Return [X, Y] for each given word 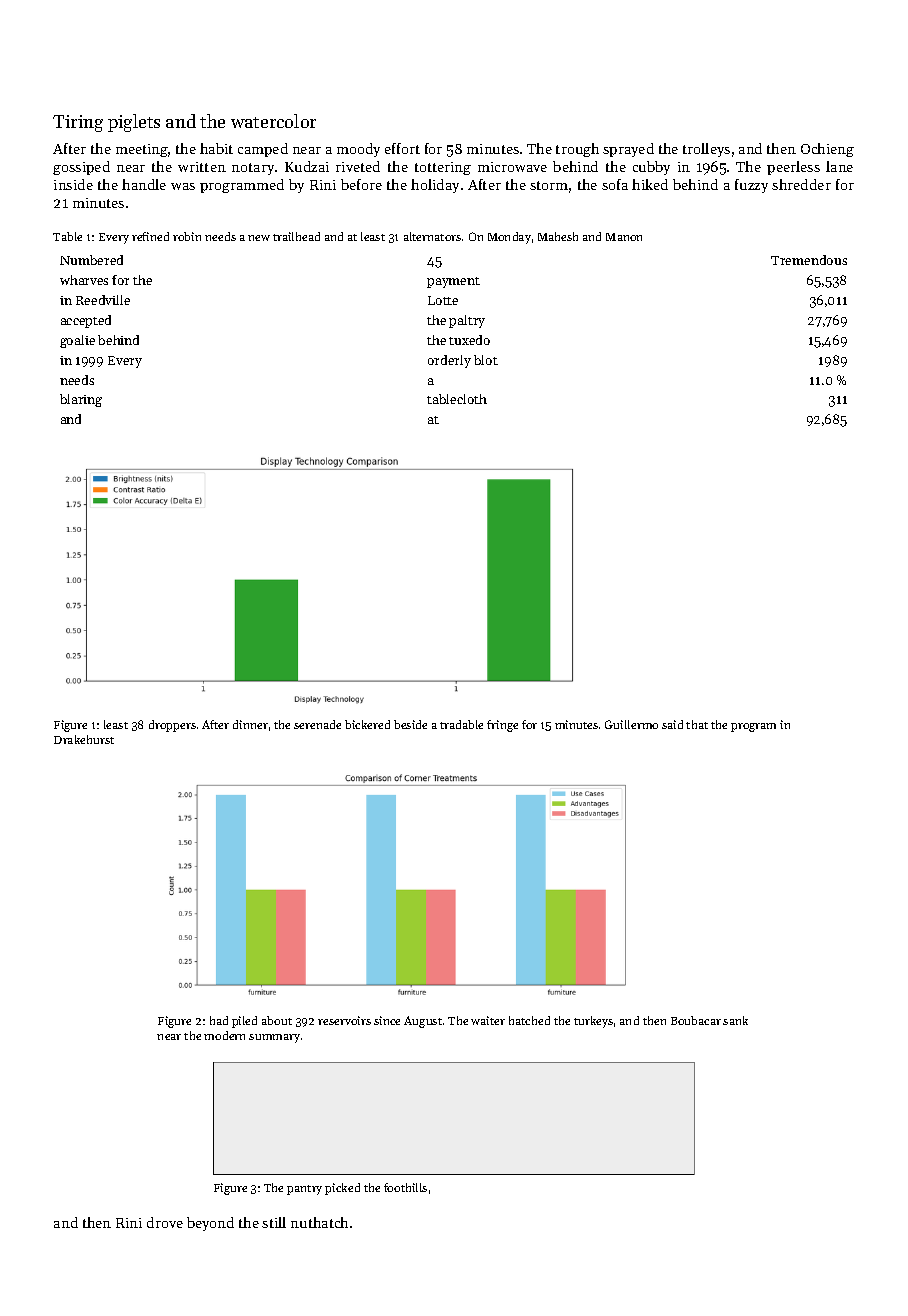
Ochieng [827, 150]
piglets [134, 123]
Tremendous [809, 260]
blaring [81, 400]
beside [410, 724]
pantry [304, 1190]
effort [402, 148]
